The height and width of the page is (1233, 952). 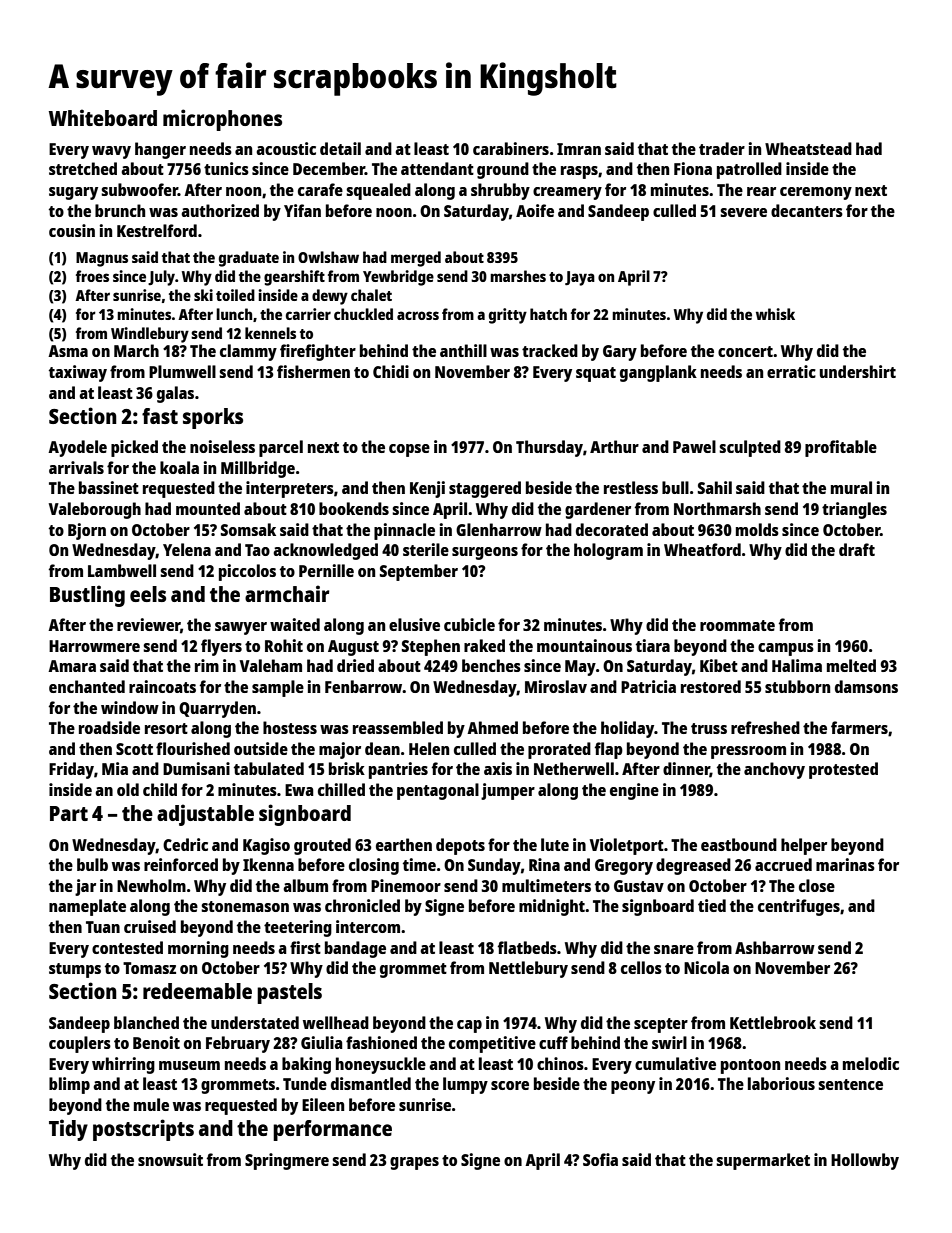 I want to click on elusive, so click(x=414, y=624).
